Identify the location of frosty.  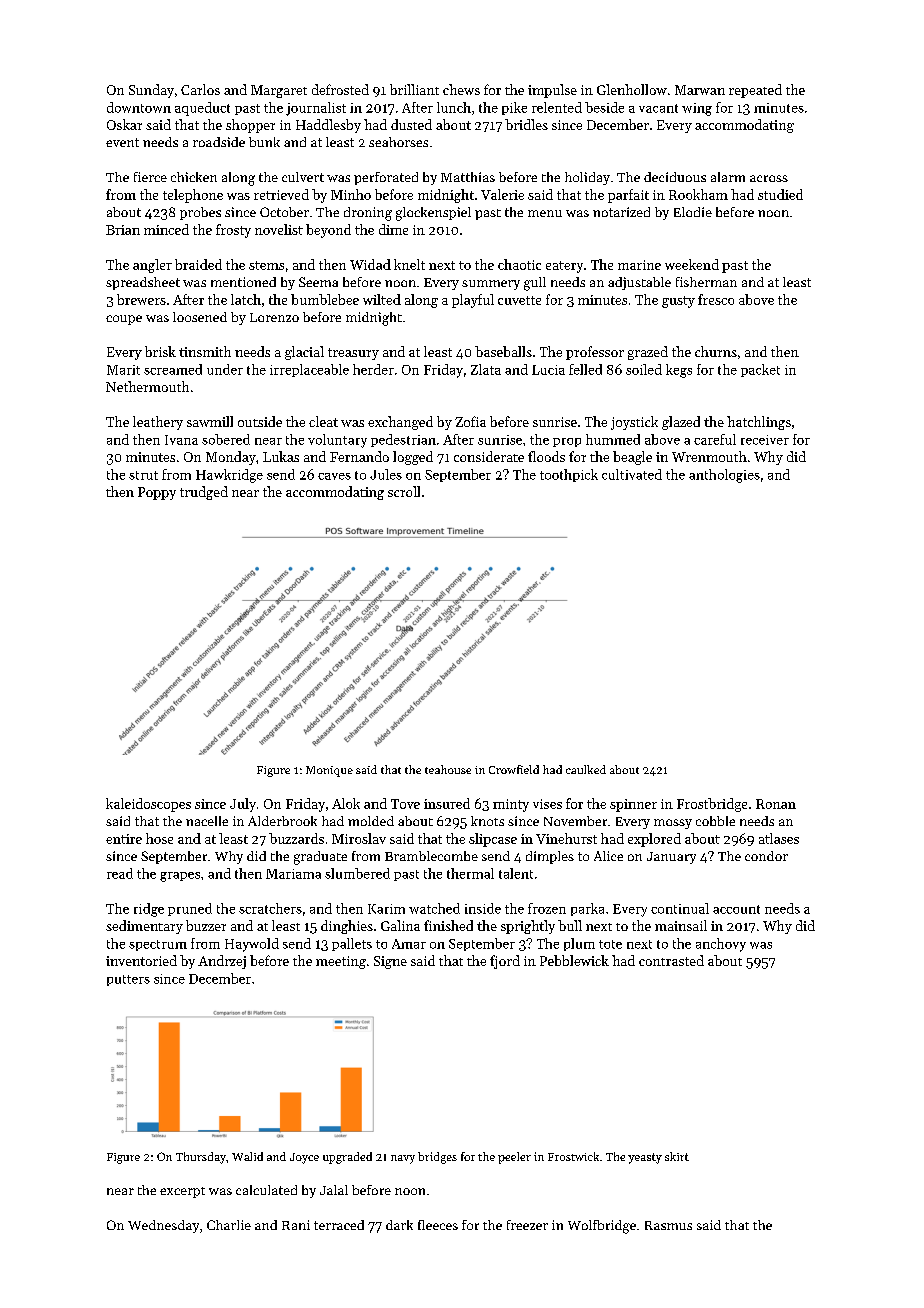
(233, 231).
